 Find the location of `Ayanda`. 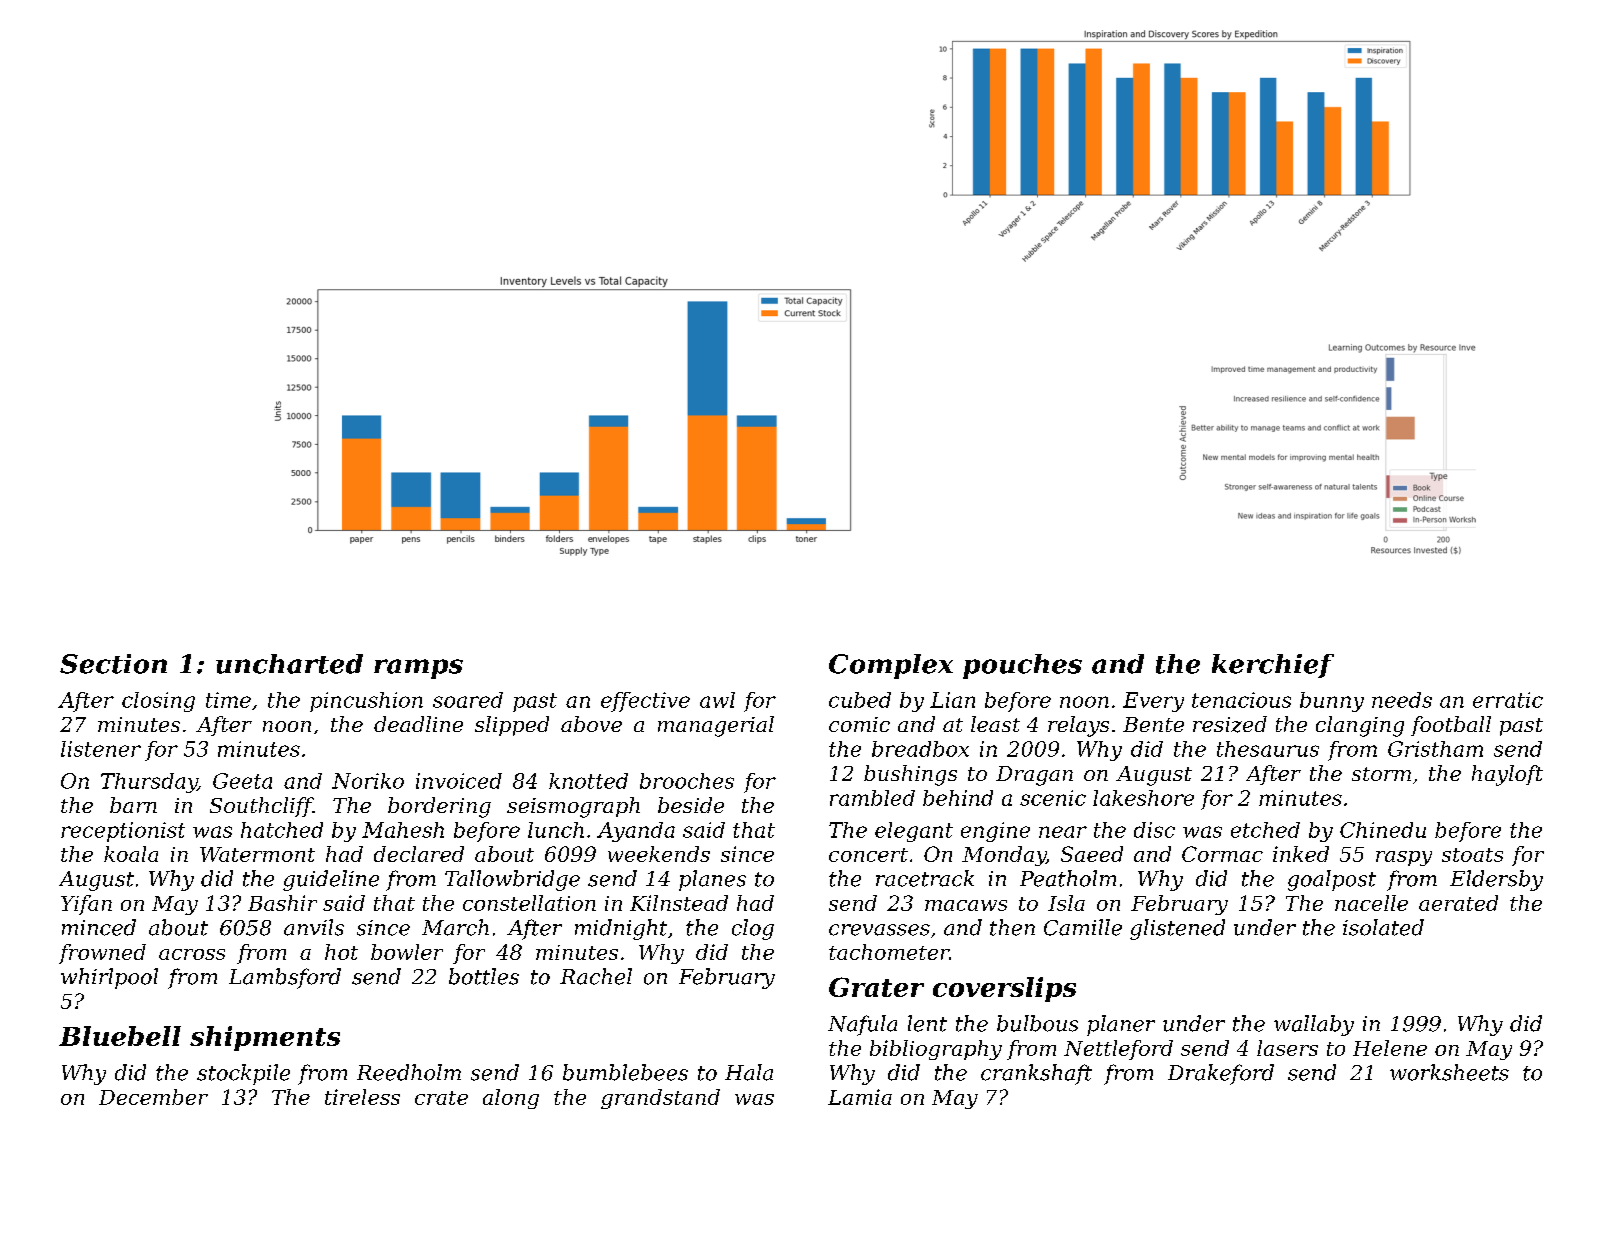

Ayanda is located at coordinates (636, 832).
